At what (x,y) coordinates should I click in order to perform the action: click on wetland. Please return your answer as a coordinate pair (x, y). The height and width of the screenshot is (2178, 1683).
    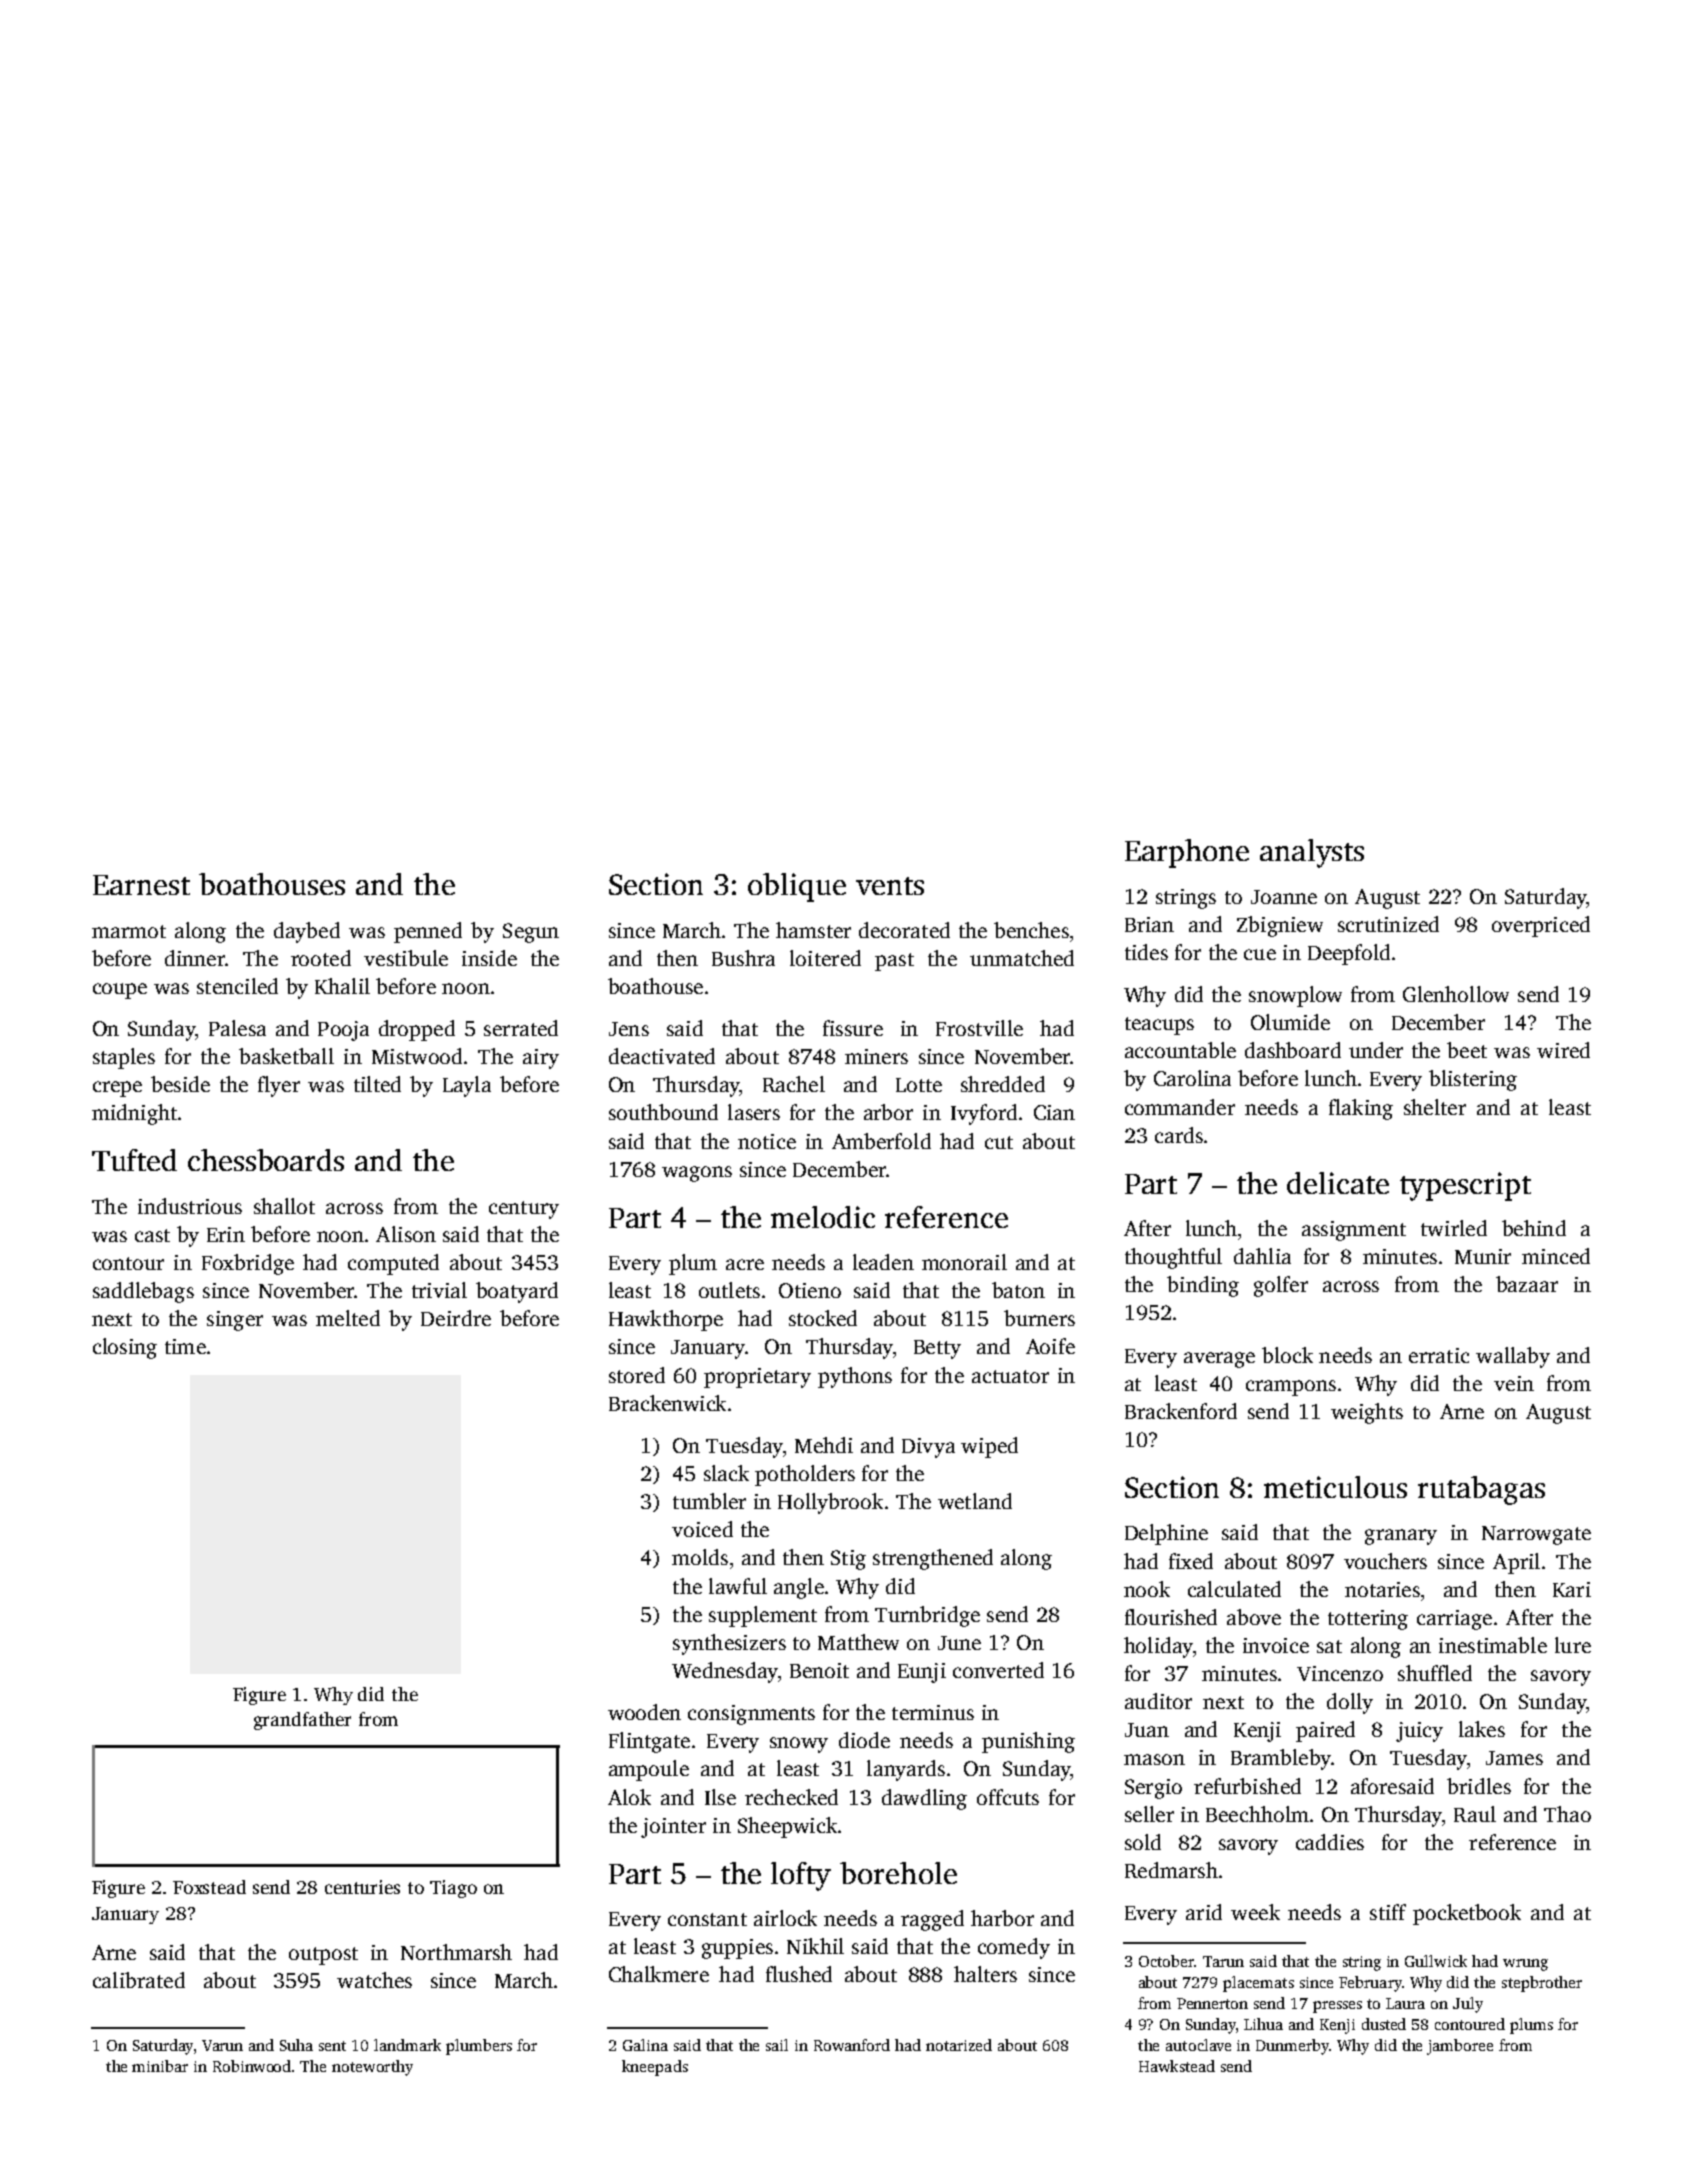
    Looking at the image, I should click on (975, 1501).
